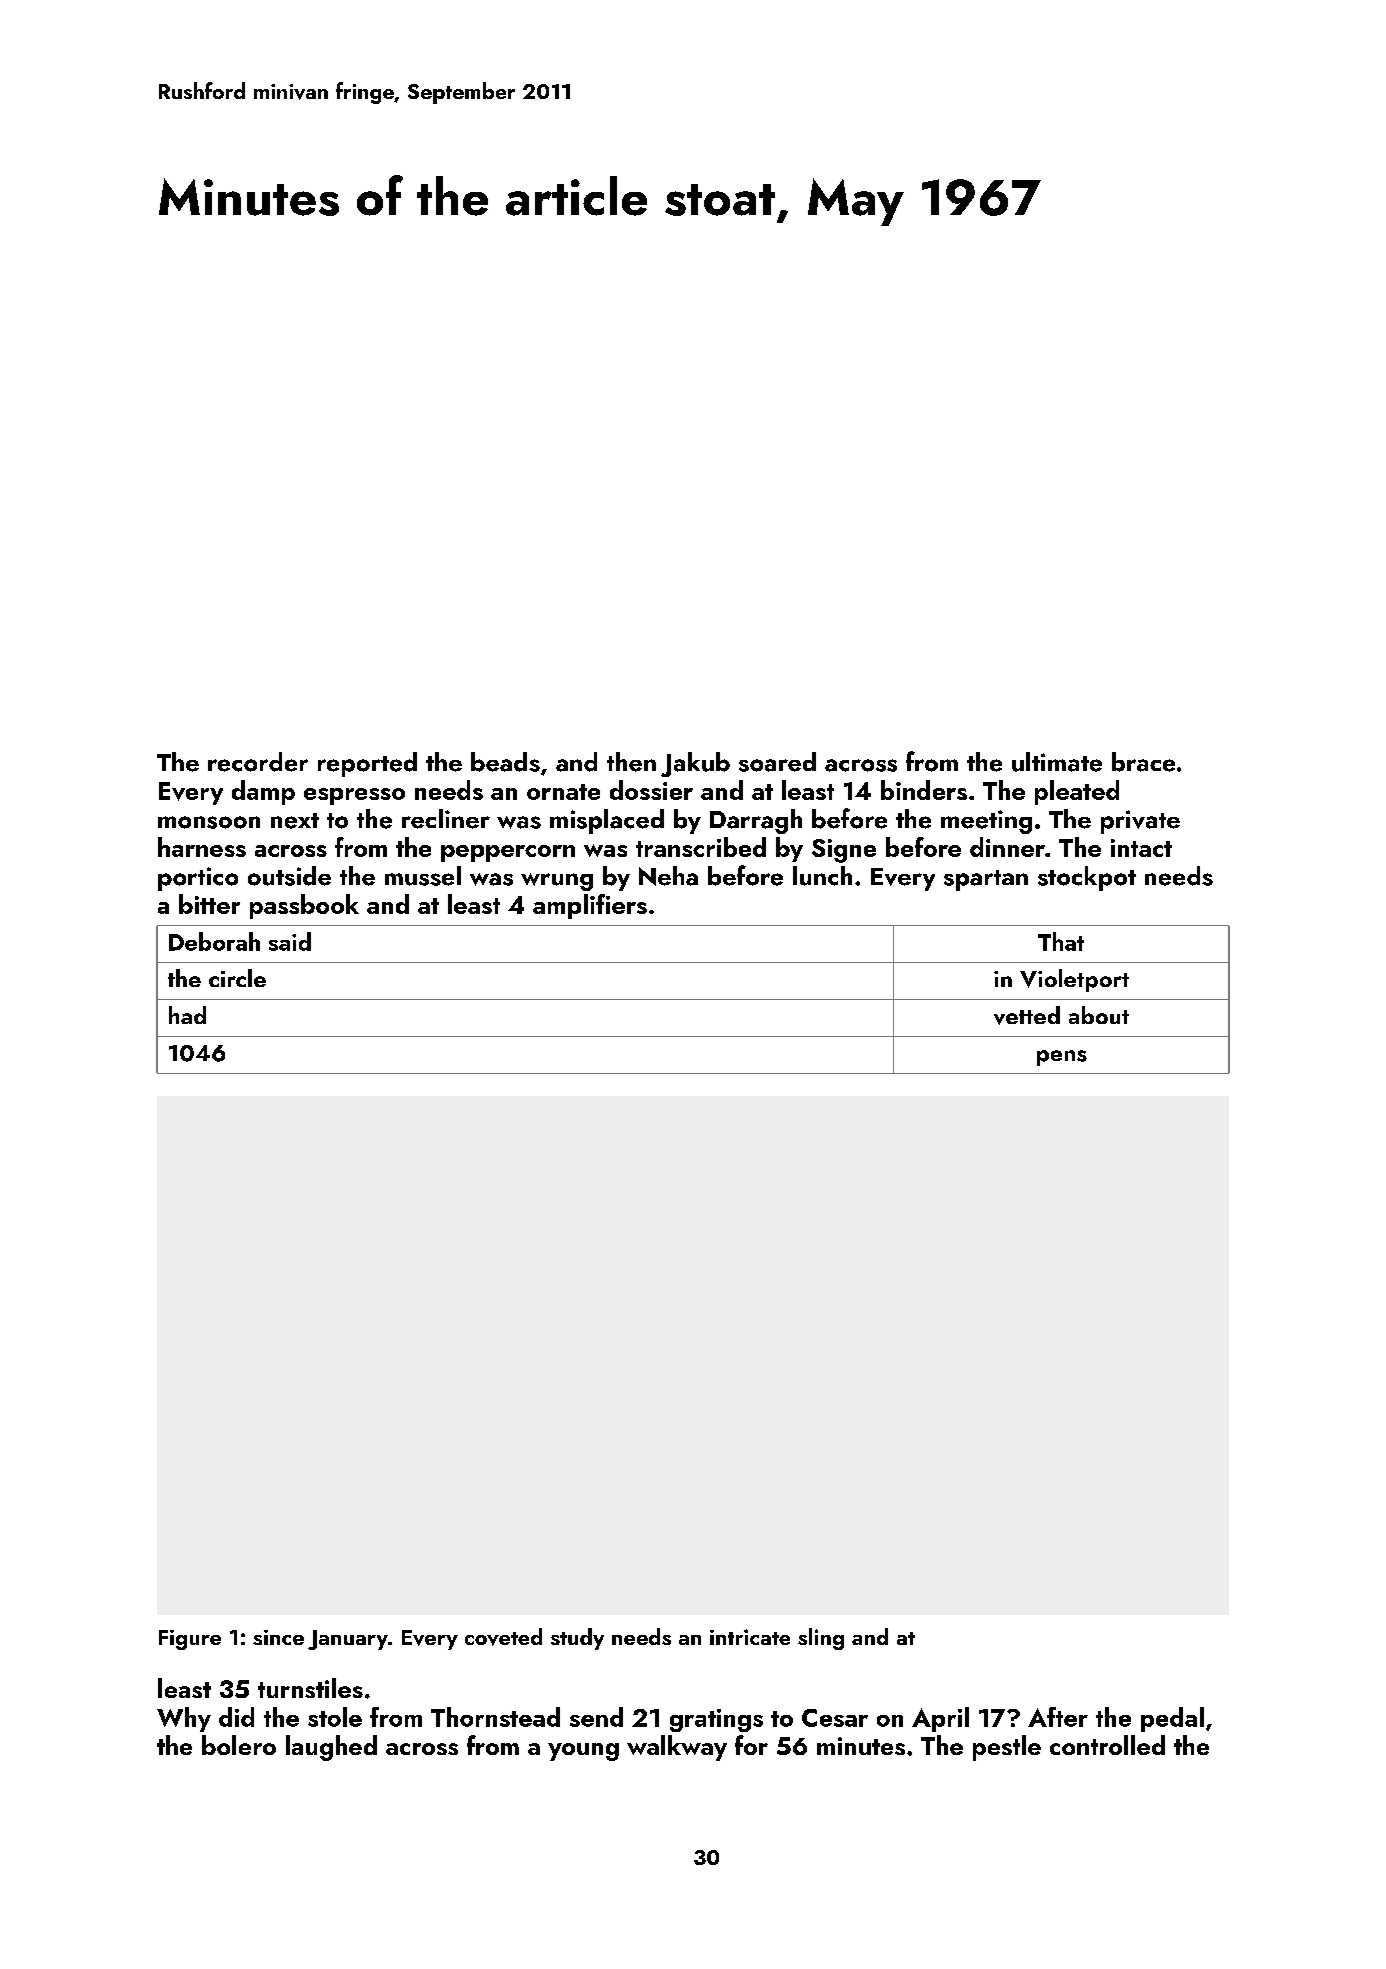  I want to click on coveted, so click(503, 1637).
